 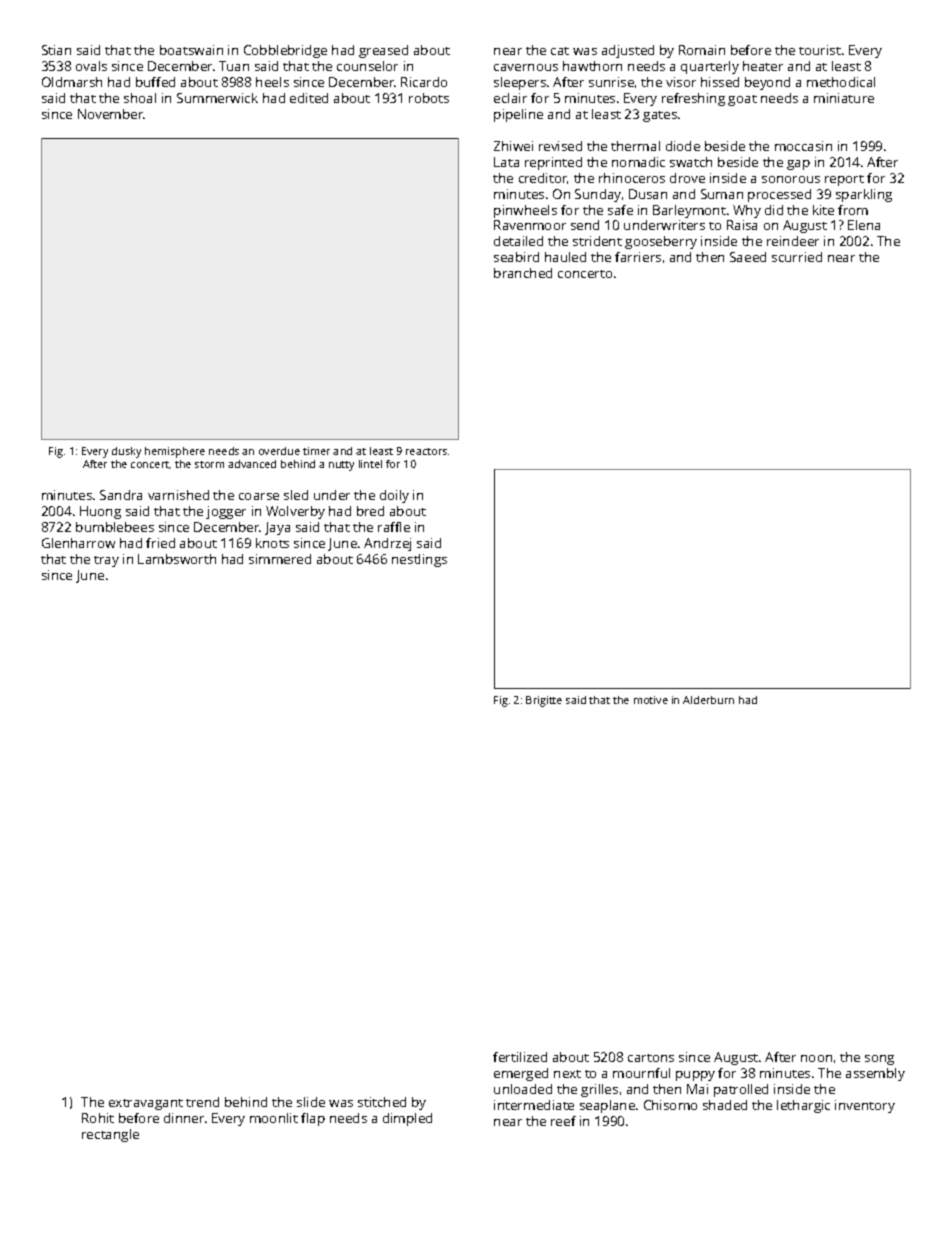 I want to click on reef, so click(x=563, y=1121).
